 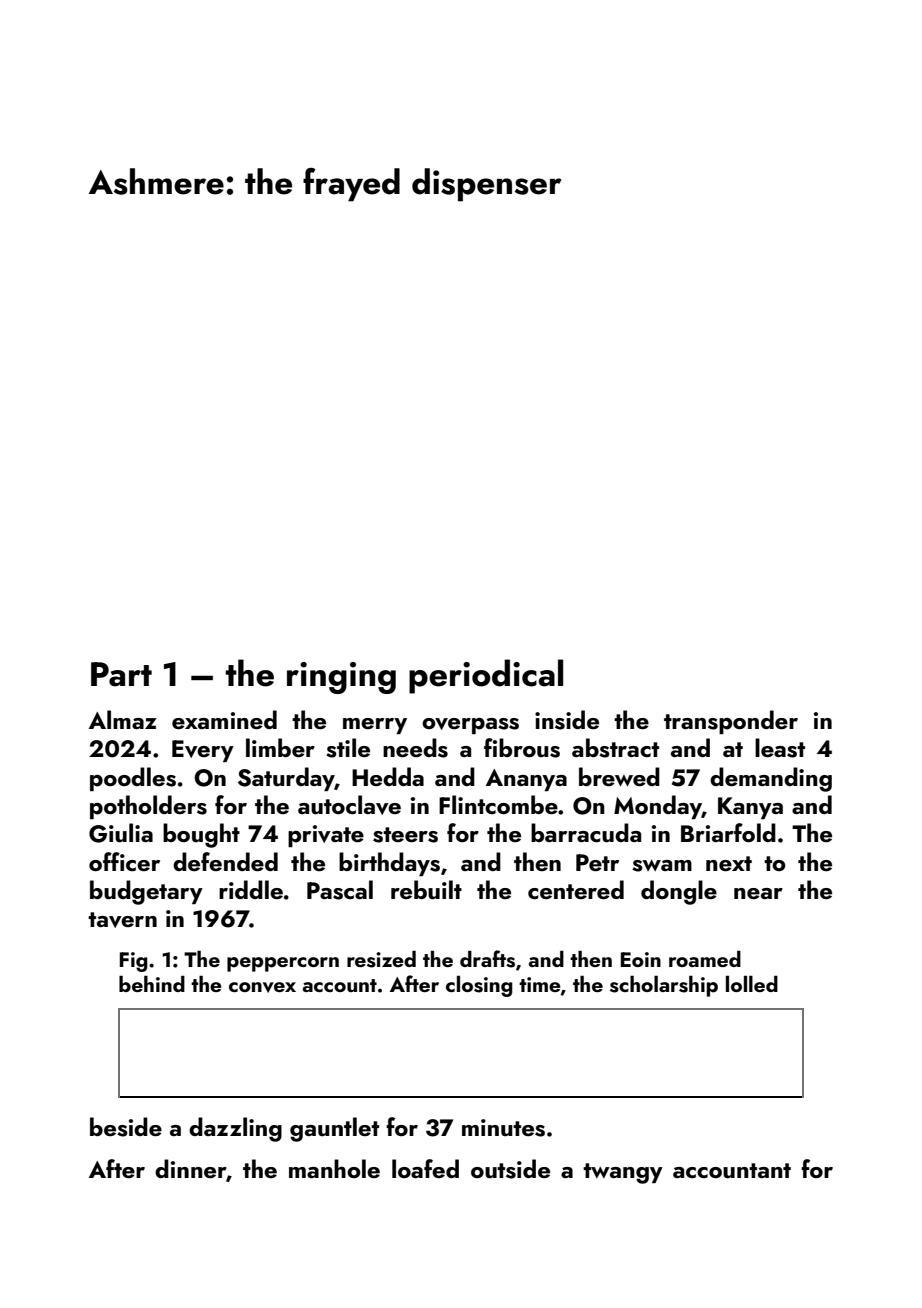 I want to click on scholarship, so click(x=664, y=986).
